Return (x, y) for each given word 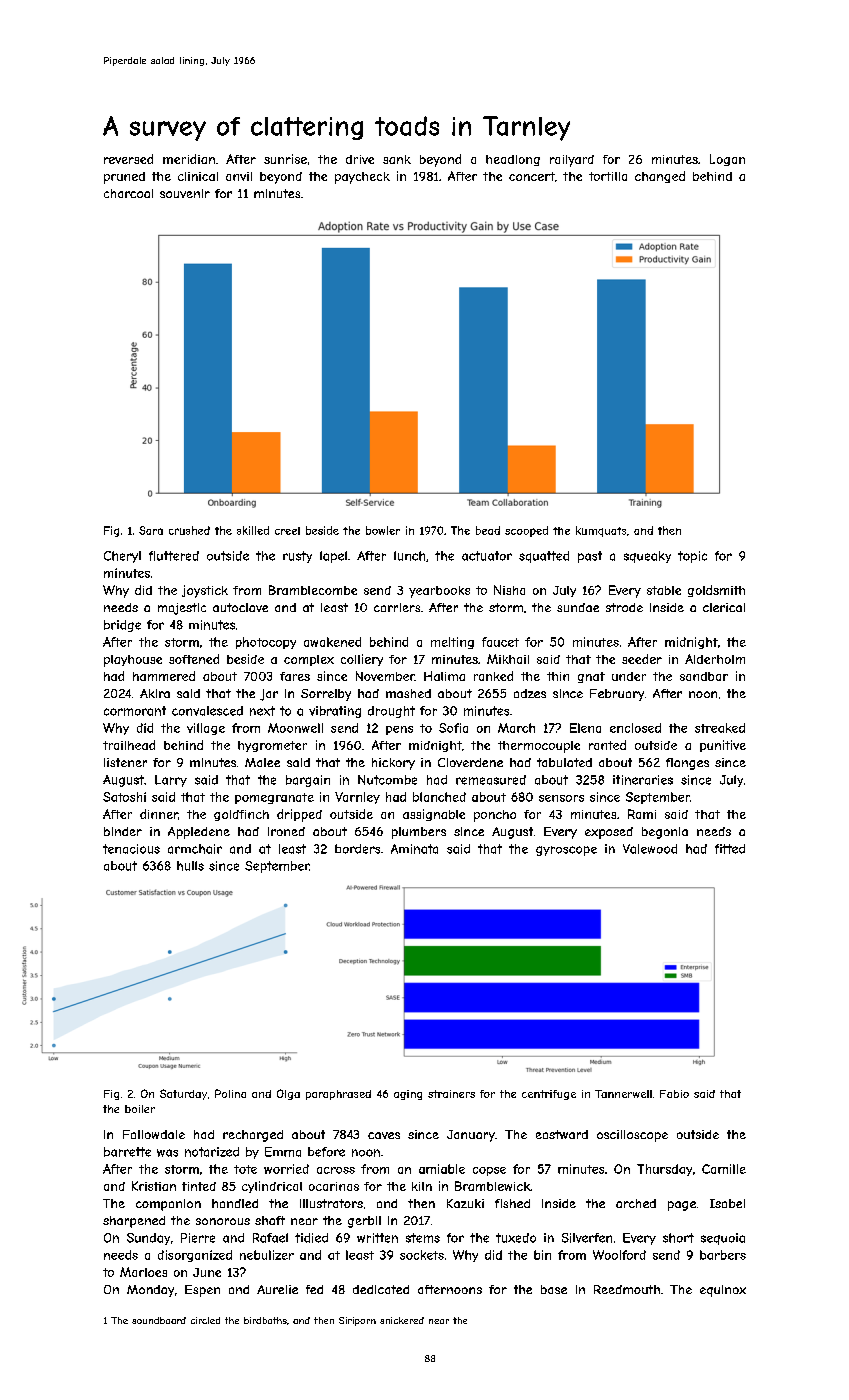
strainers (451, 1094)
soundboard (159, 1320)
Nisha (509, 590)
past (590, 557)
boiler (140, 1109)
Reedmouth (627, 1289)
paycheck (362, 178)
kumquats (601, 531)
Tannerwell (623, 1094)
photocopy (266, 643)
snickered (402, 1320)
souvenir (185, 193)
